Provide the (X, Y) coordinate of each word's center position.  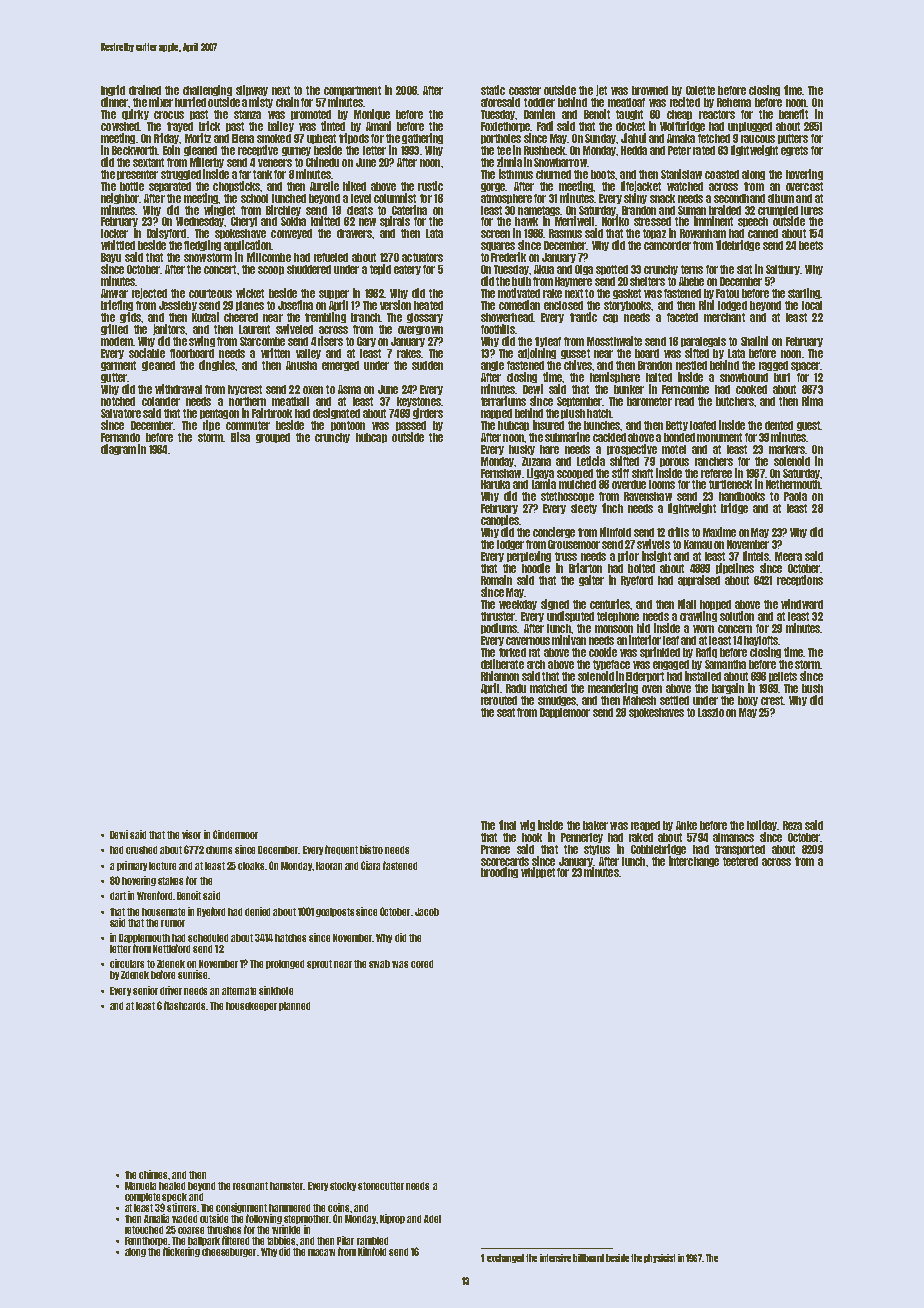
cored (422, 964)
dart (118, 896)
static (493, 90)
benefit (793, 114)
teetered (740, 861)
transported (740, 850)
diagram (118, 449)
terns (692, 269)
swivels (653, 544)
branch (365, 317)
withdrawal (178, 389)
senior (145, 990)
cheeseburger (229, 1252)
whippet (538, 872)
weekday (518, 605)
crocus (169, 115)
